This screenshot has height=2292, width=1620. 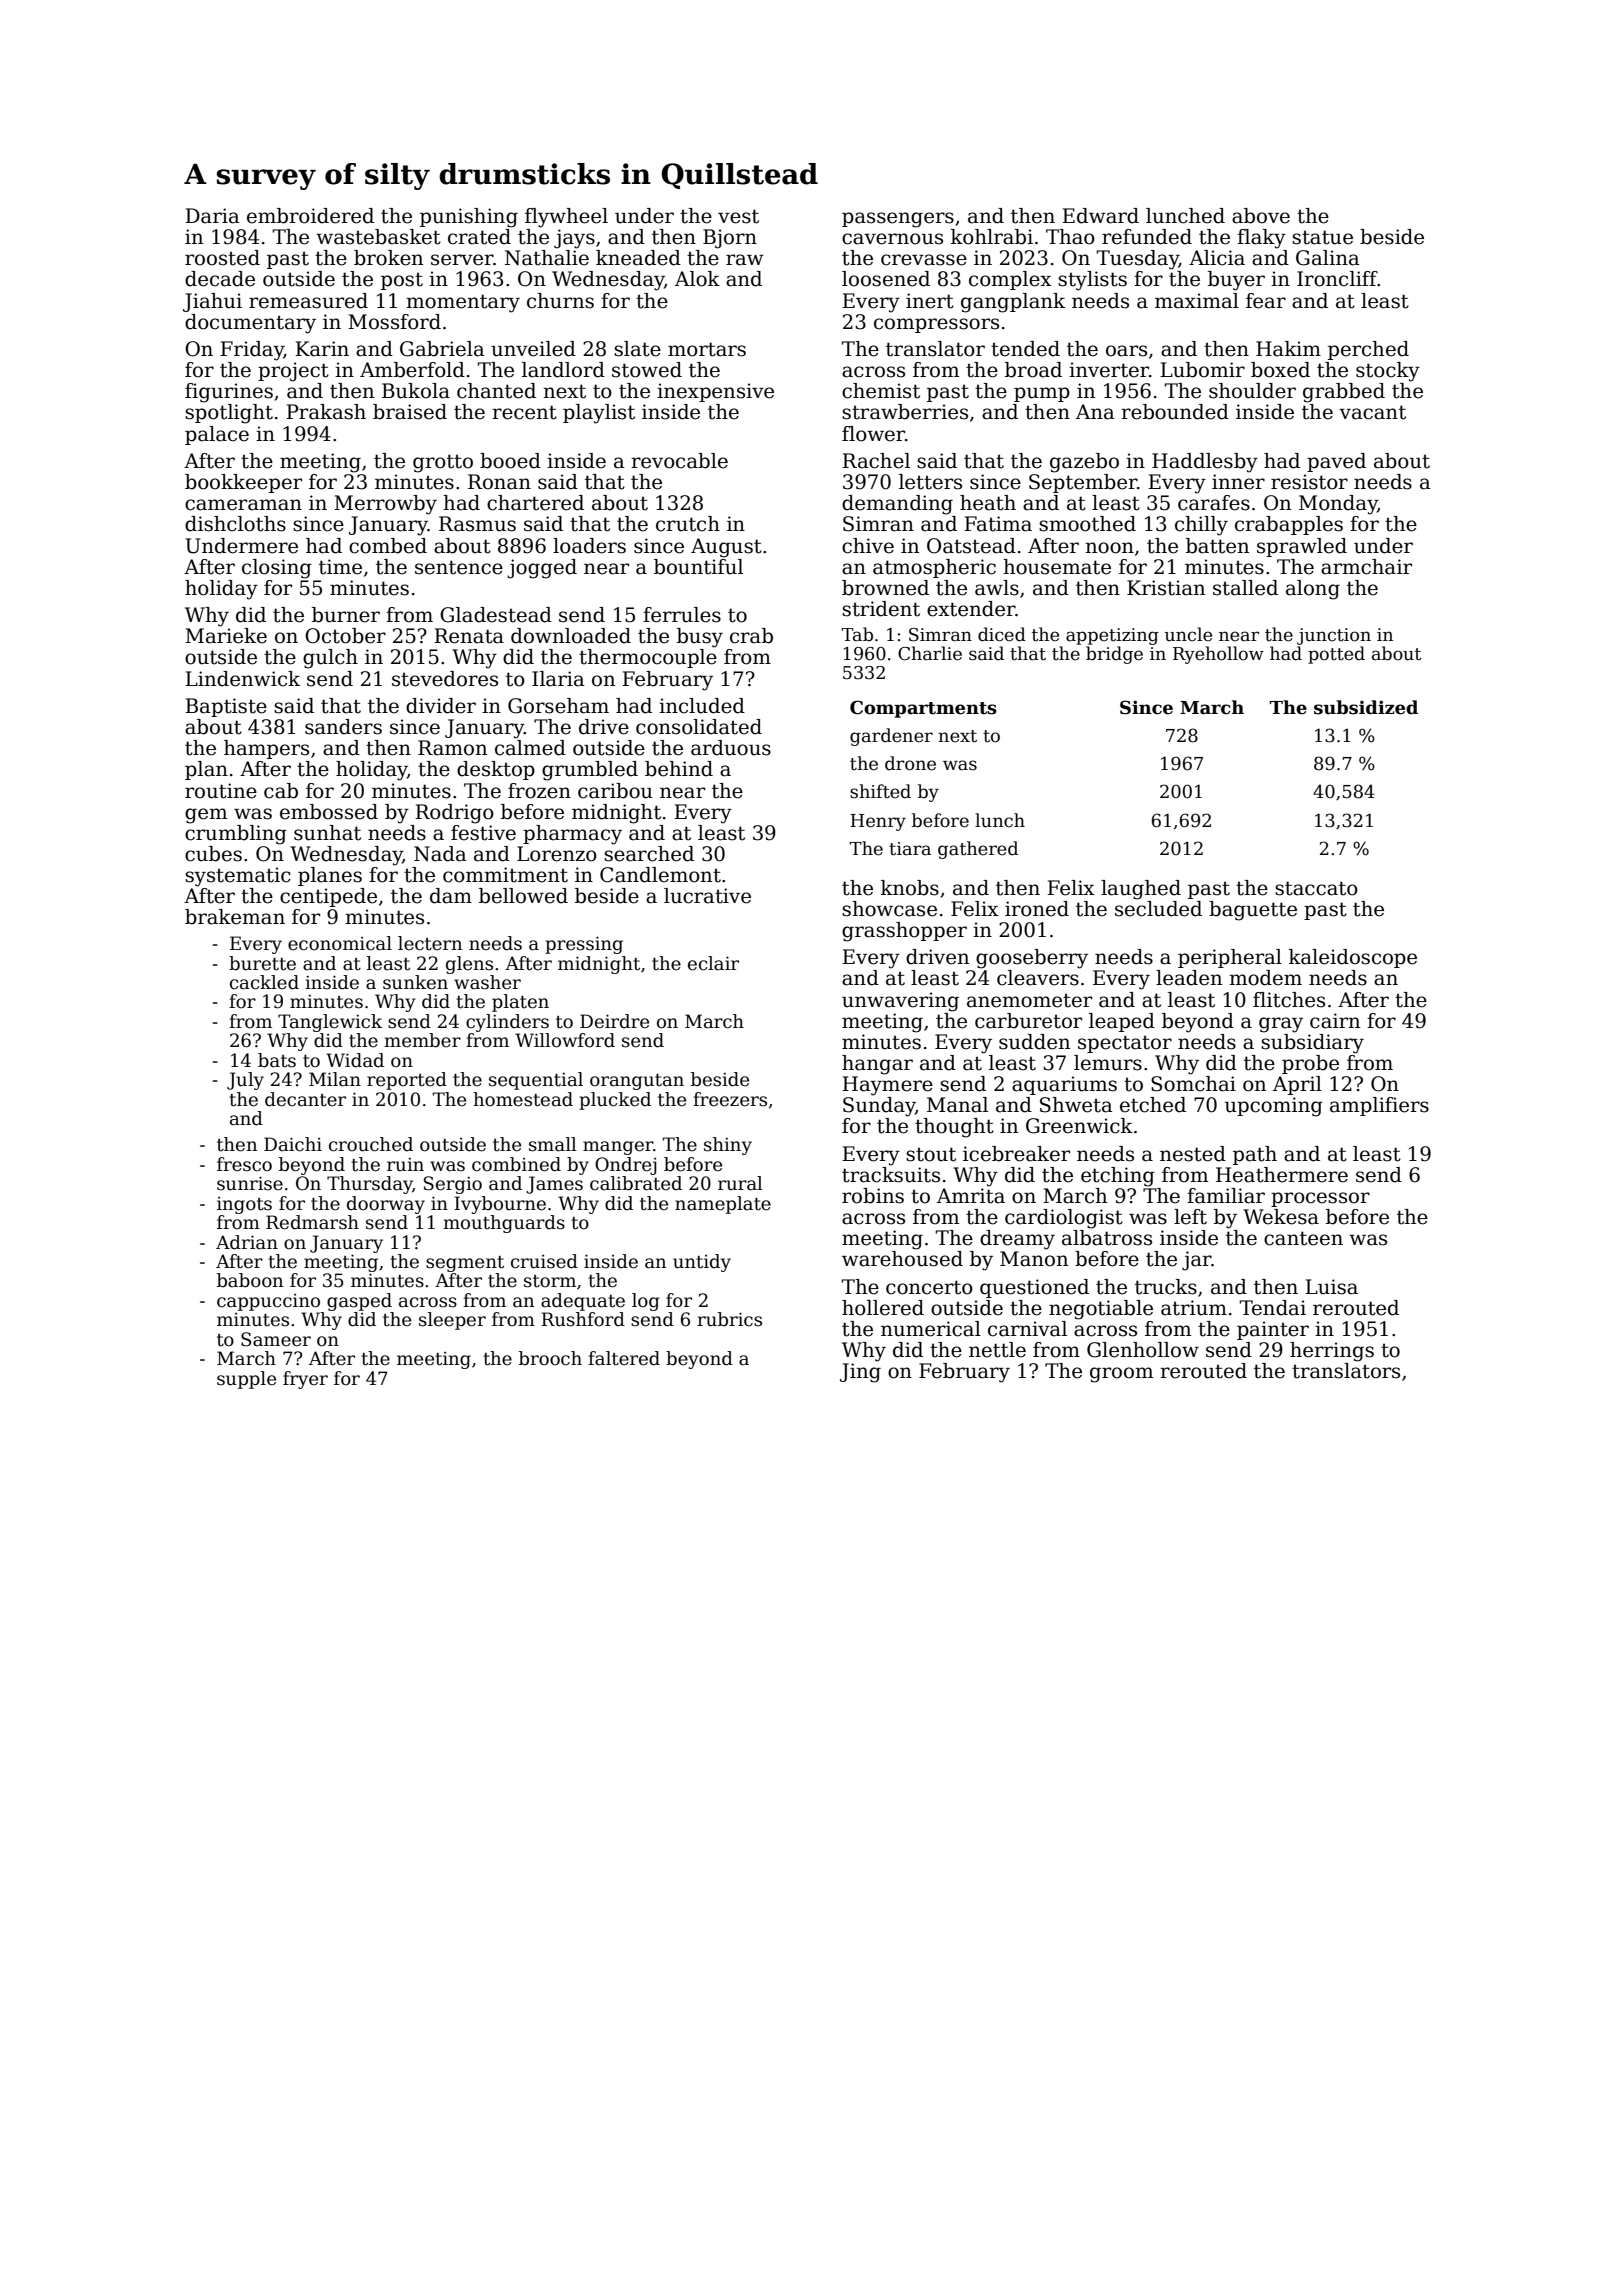 I want to click on Edward, so click(x=1100, y=216).
